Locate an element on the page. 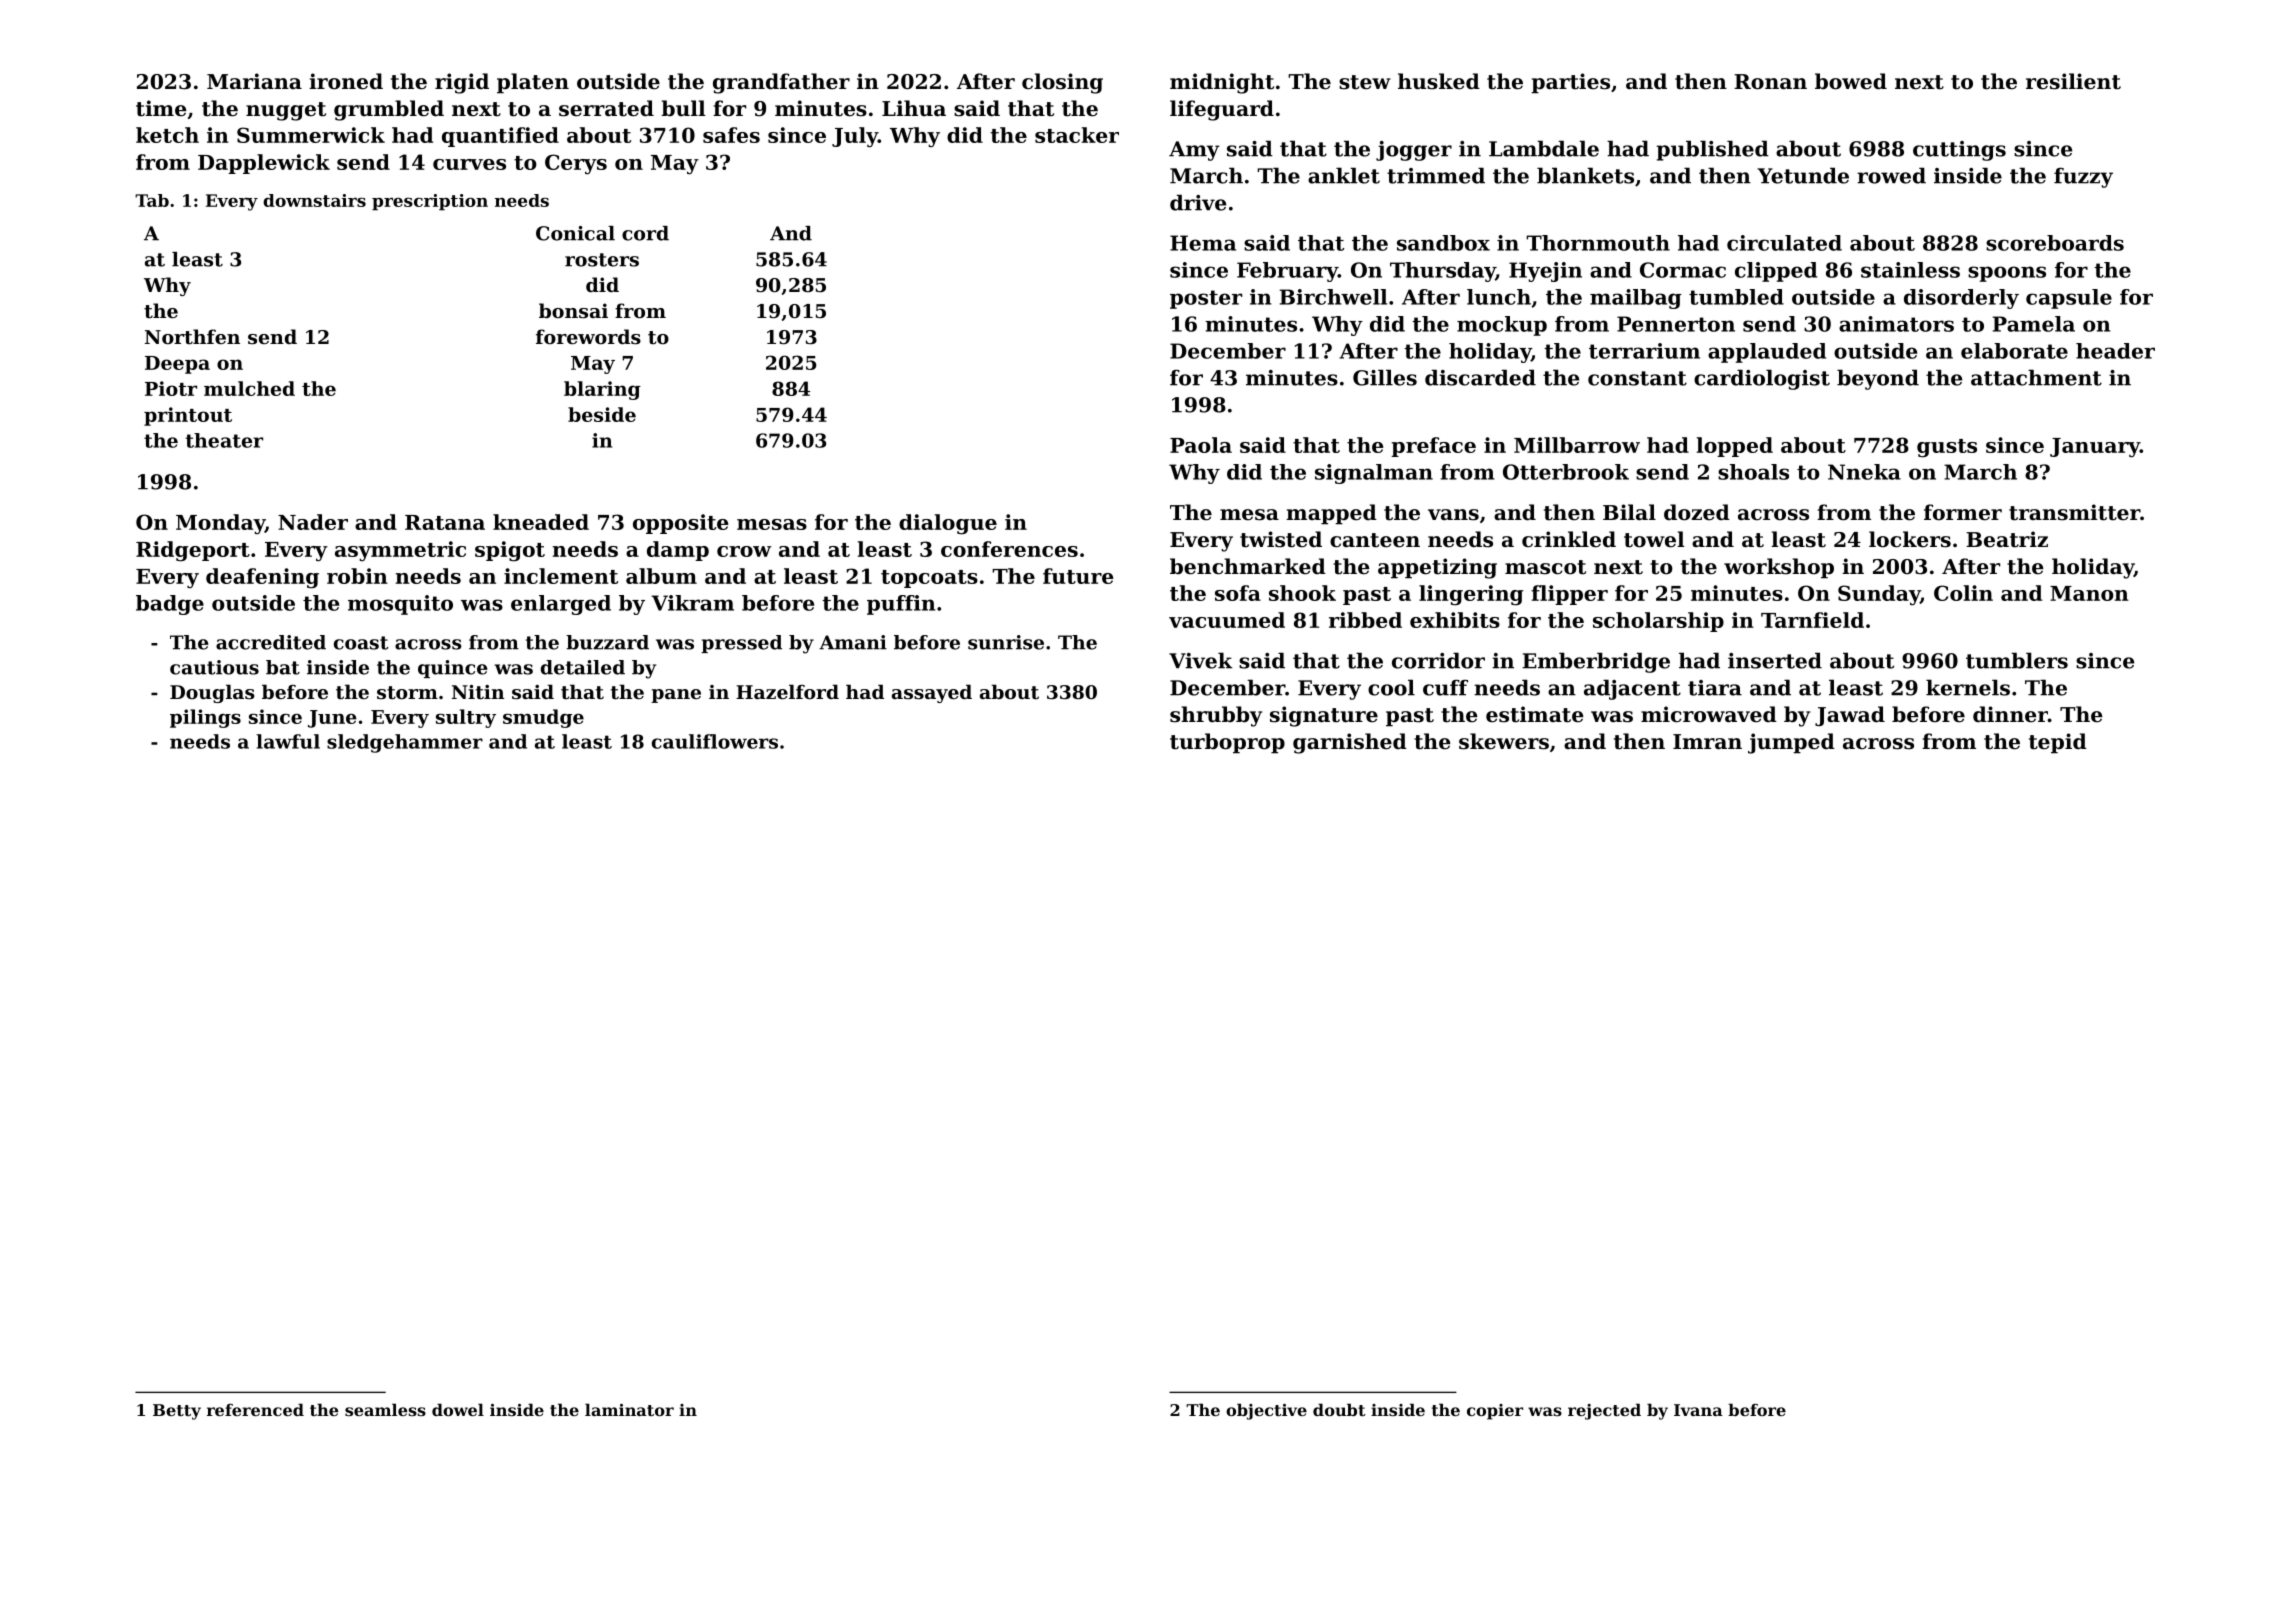  turboprop is located at coordinates (1227, 743).
